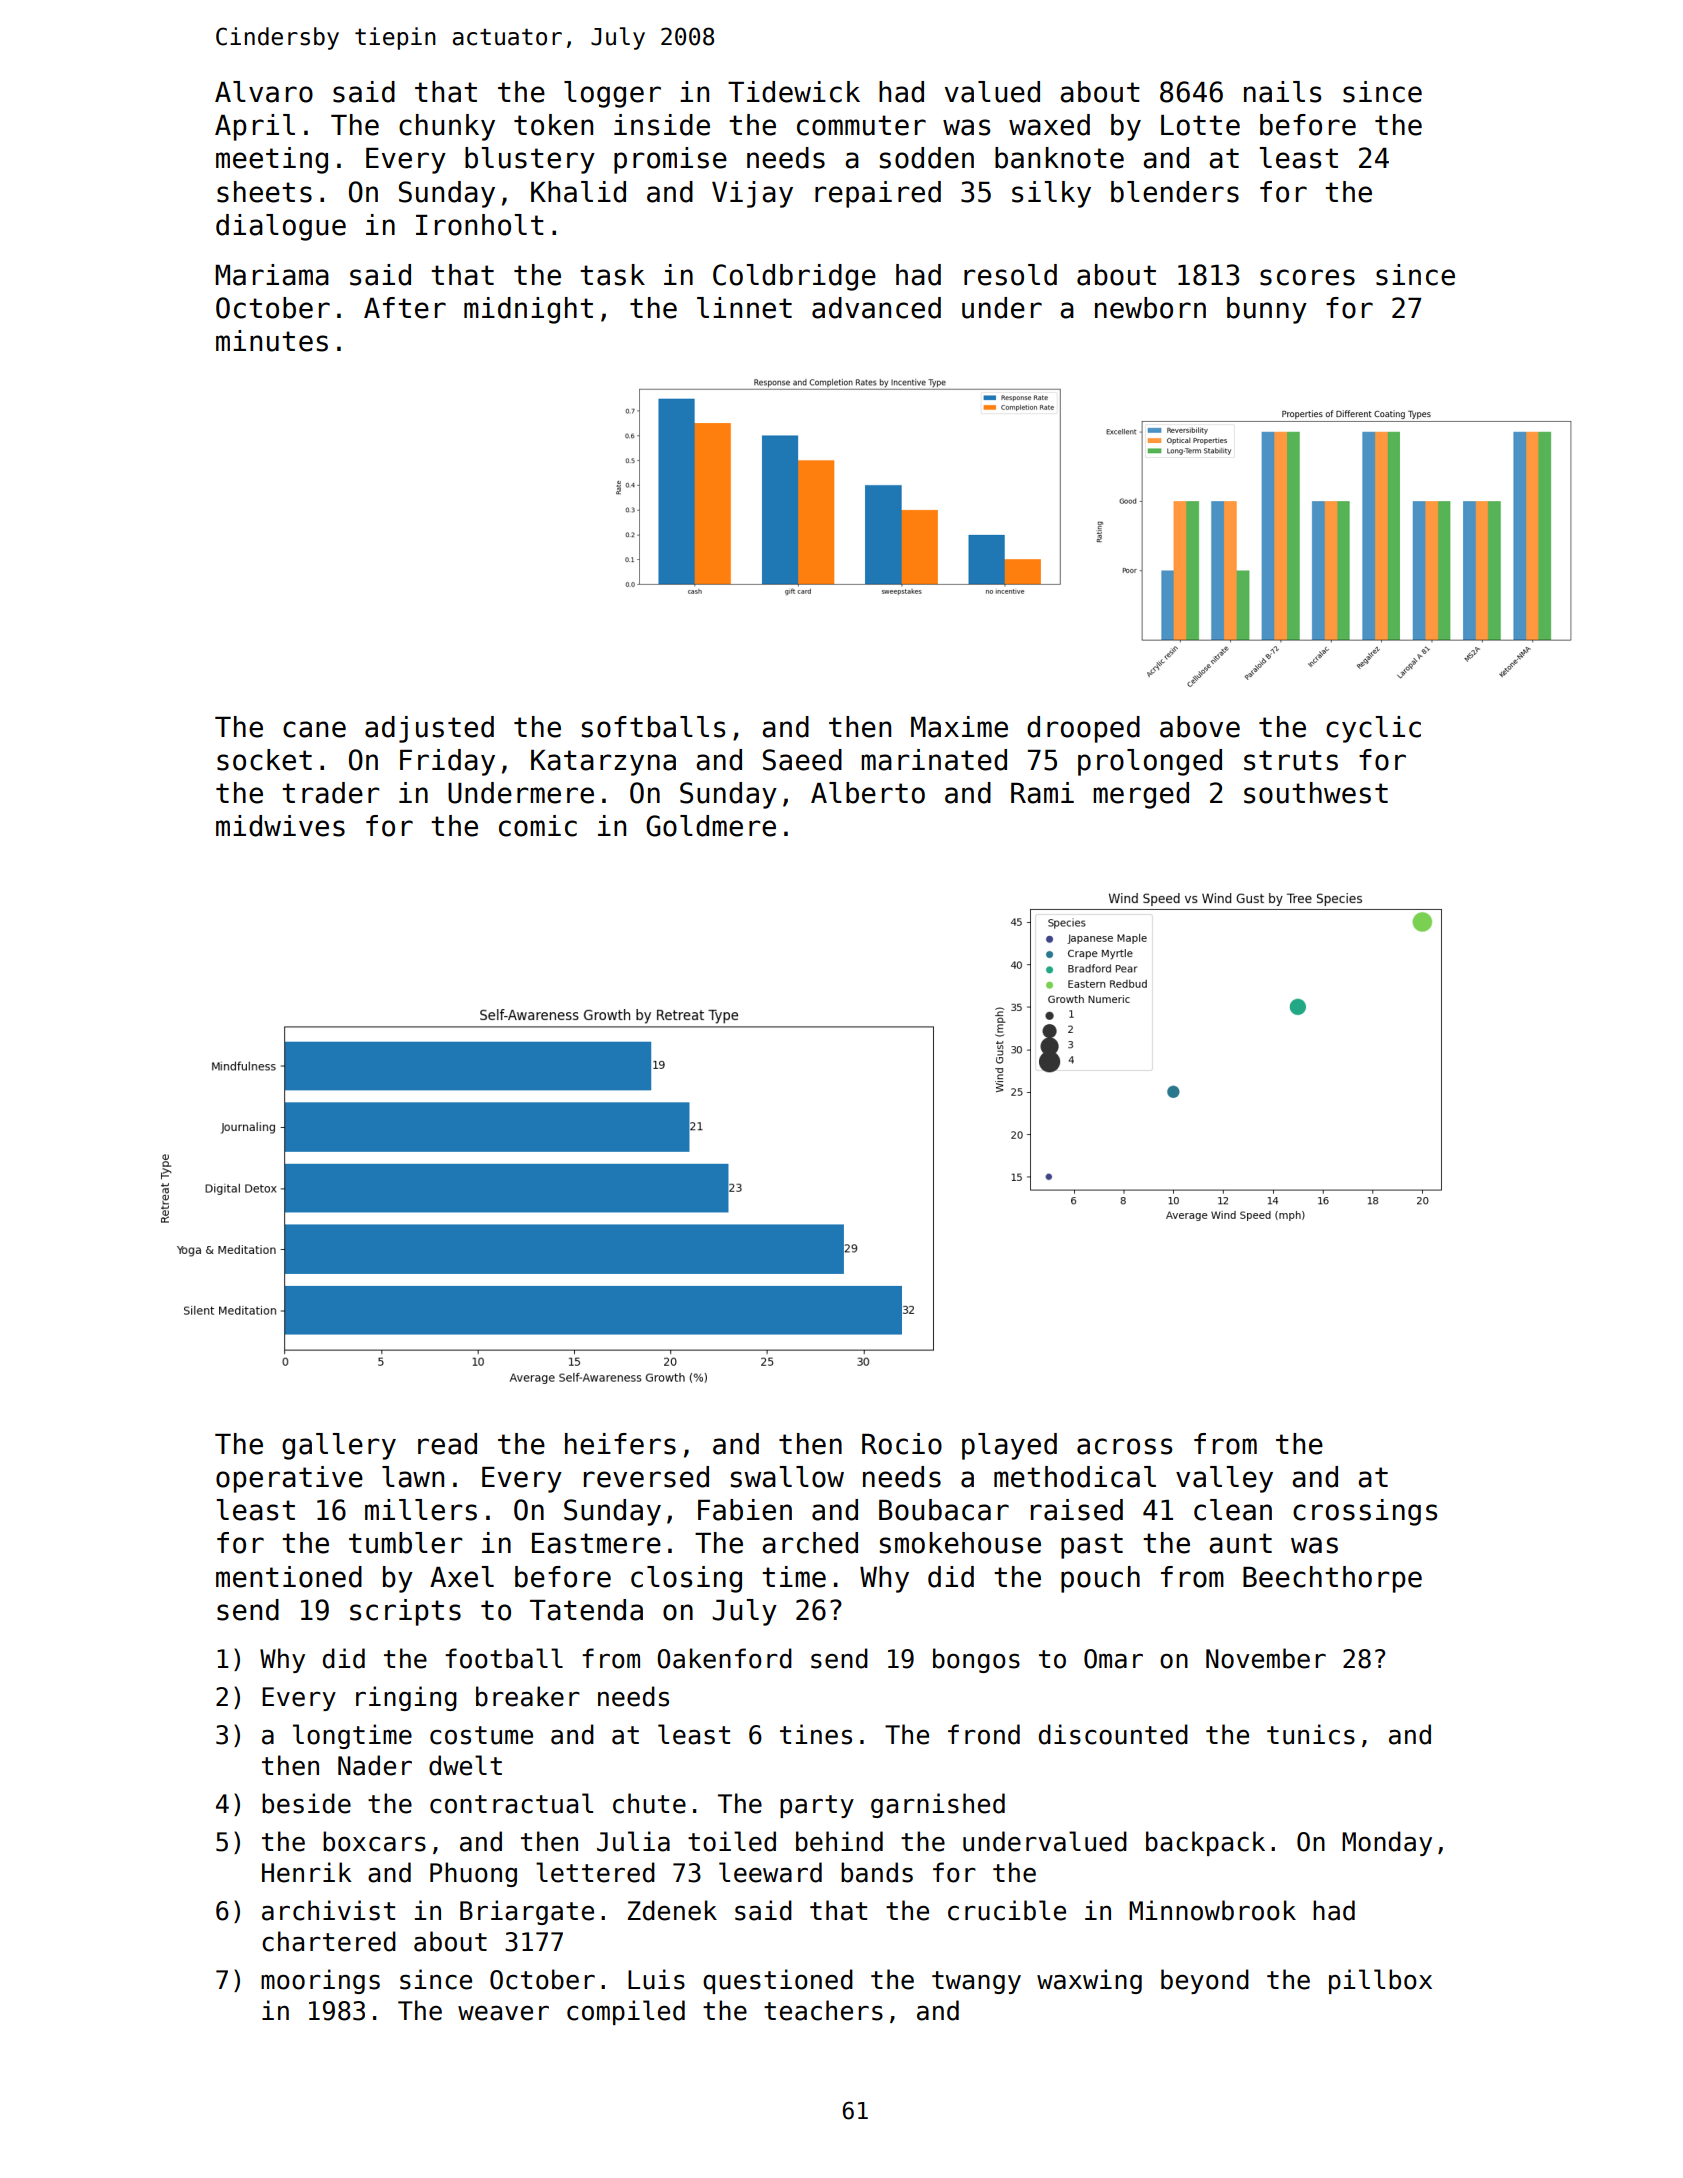 The width and height of the screenshot is (1683, 2178). What do you see at coordinates (778, 1981) in the screenshot?
I see `questioned` at bounding box center [778, 1981].
